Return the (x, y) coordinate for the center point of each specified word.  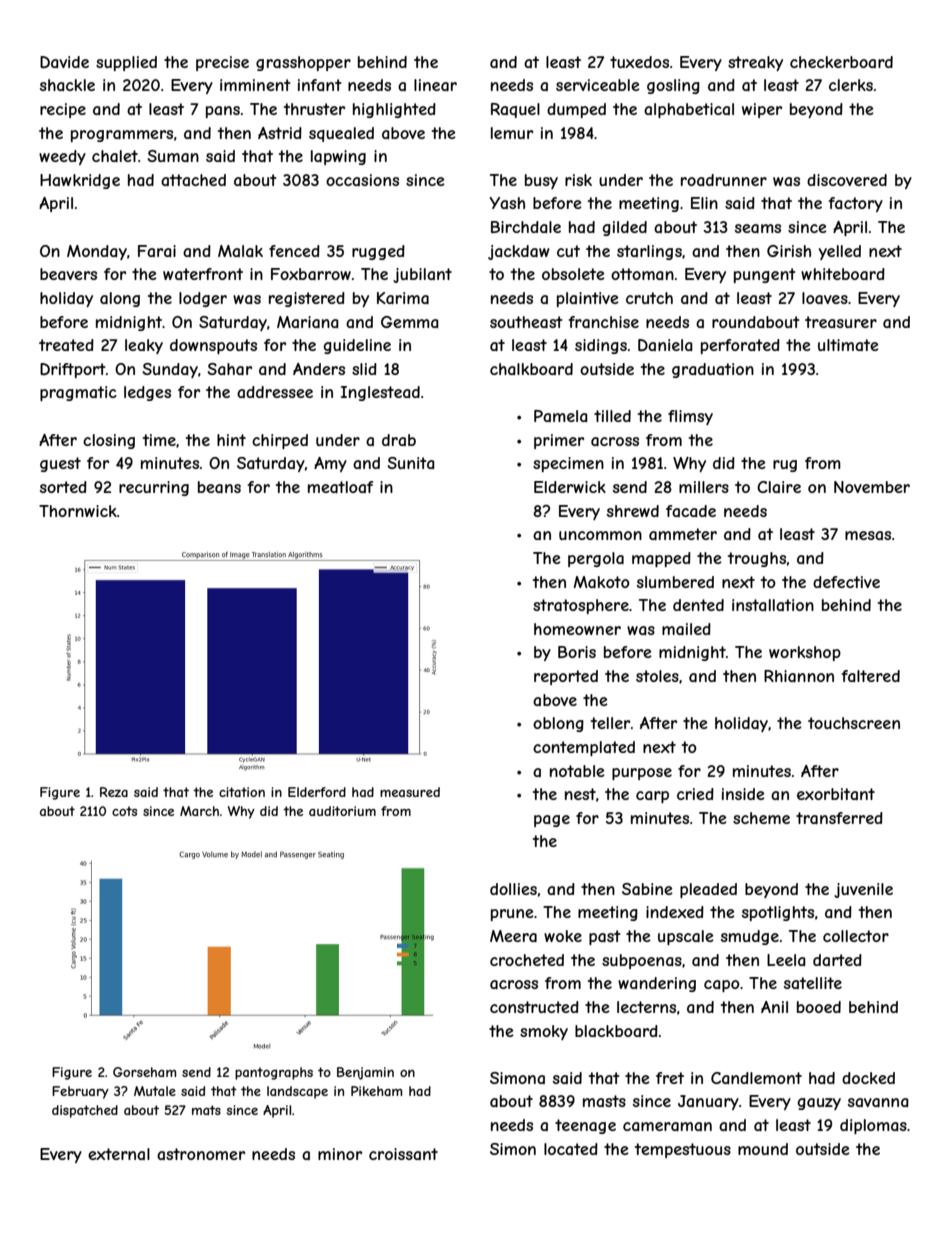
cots (124, 811)
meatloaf (340, 487)
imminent (255, 85)
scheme (761, 818)
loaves (825, 298)
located (571, 1149)
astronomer (201, 1154)
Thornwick (78, 511)
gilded (625, 228)
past (605, 937)
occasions (362, 180)
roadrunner (724, 180)
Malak (240, 251)
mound (763, 1149)
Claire (779, 487)
